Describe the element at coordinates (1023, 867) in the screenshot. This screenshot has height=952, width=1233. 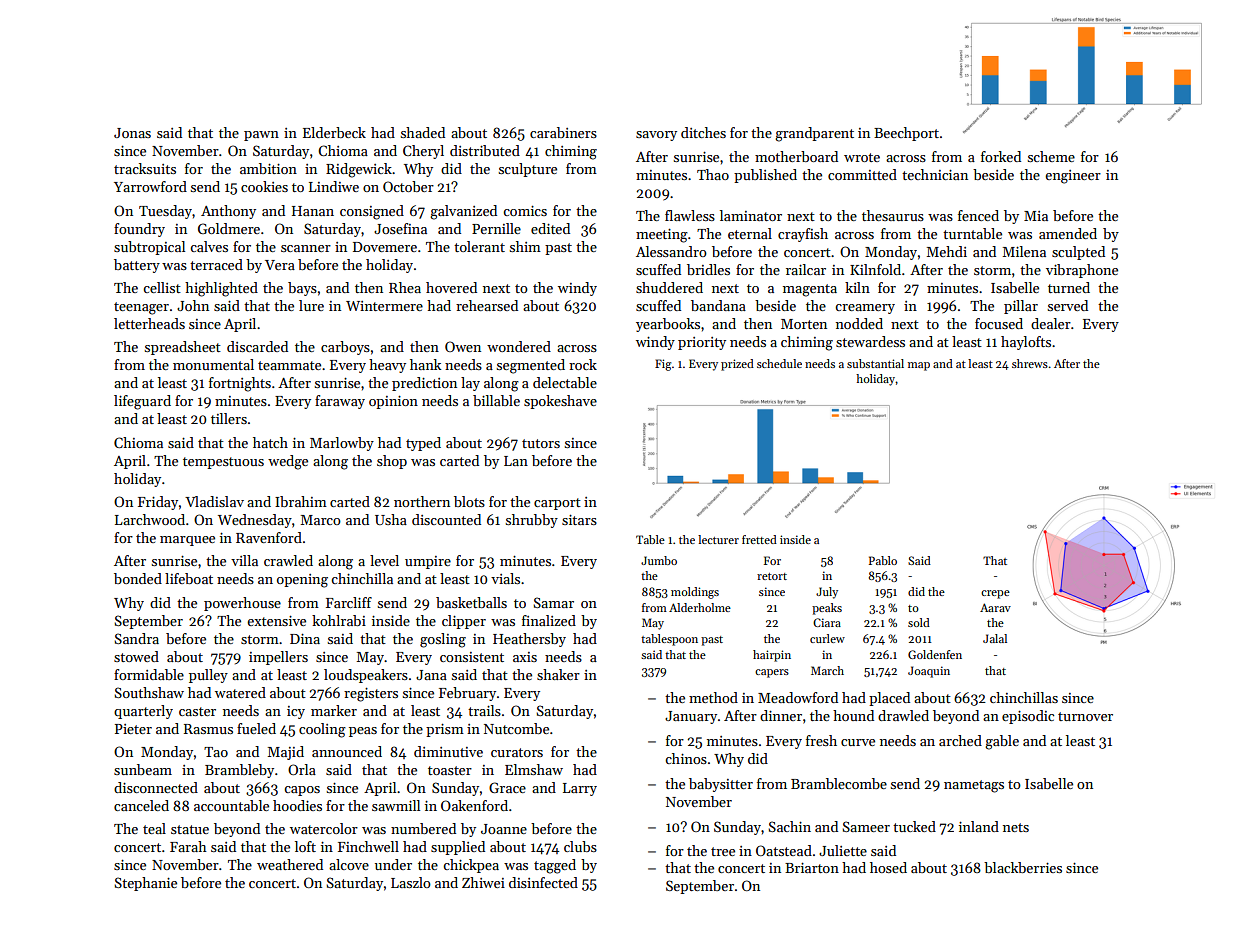
I see `blackberries` at that location.
